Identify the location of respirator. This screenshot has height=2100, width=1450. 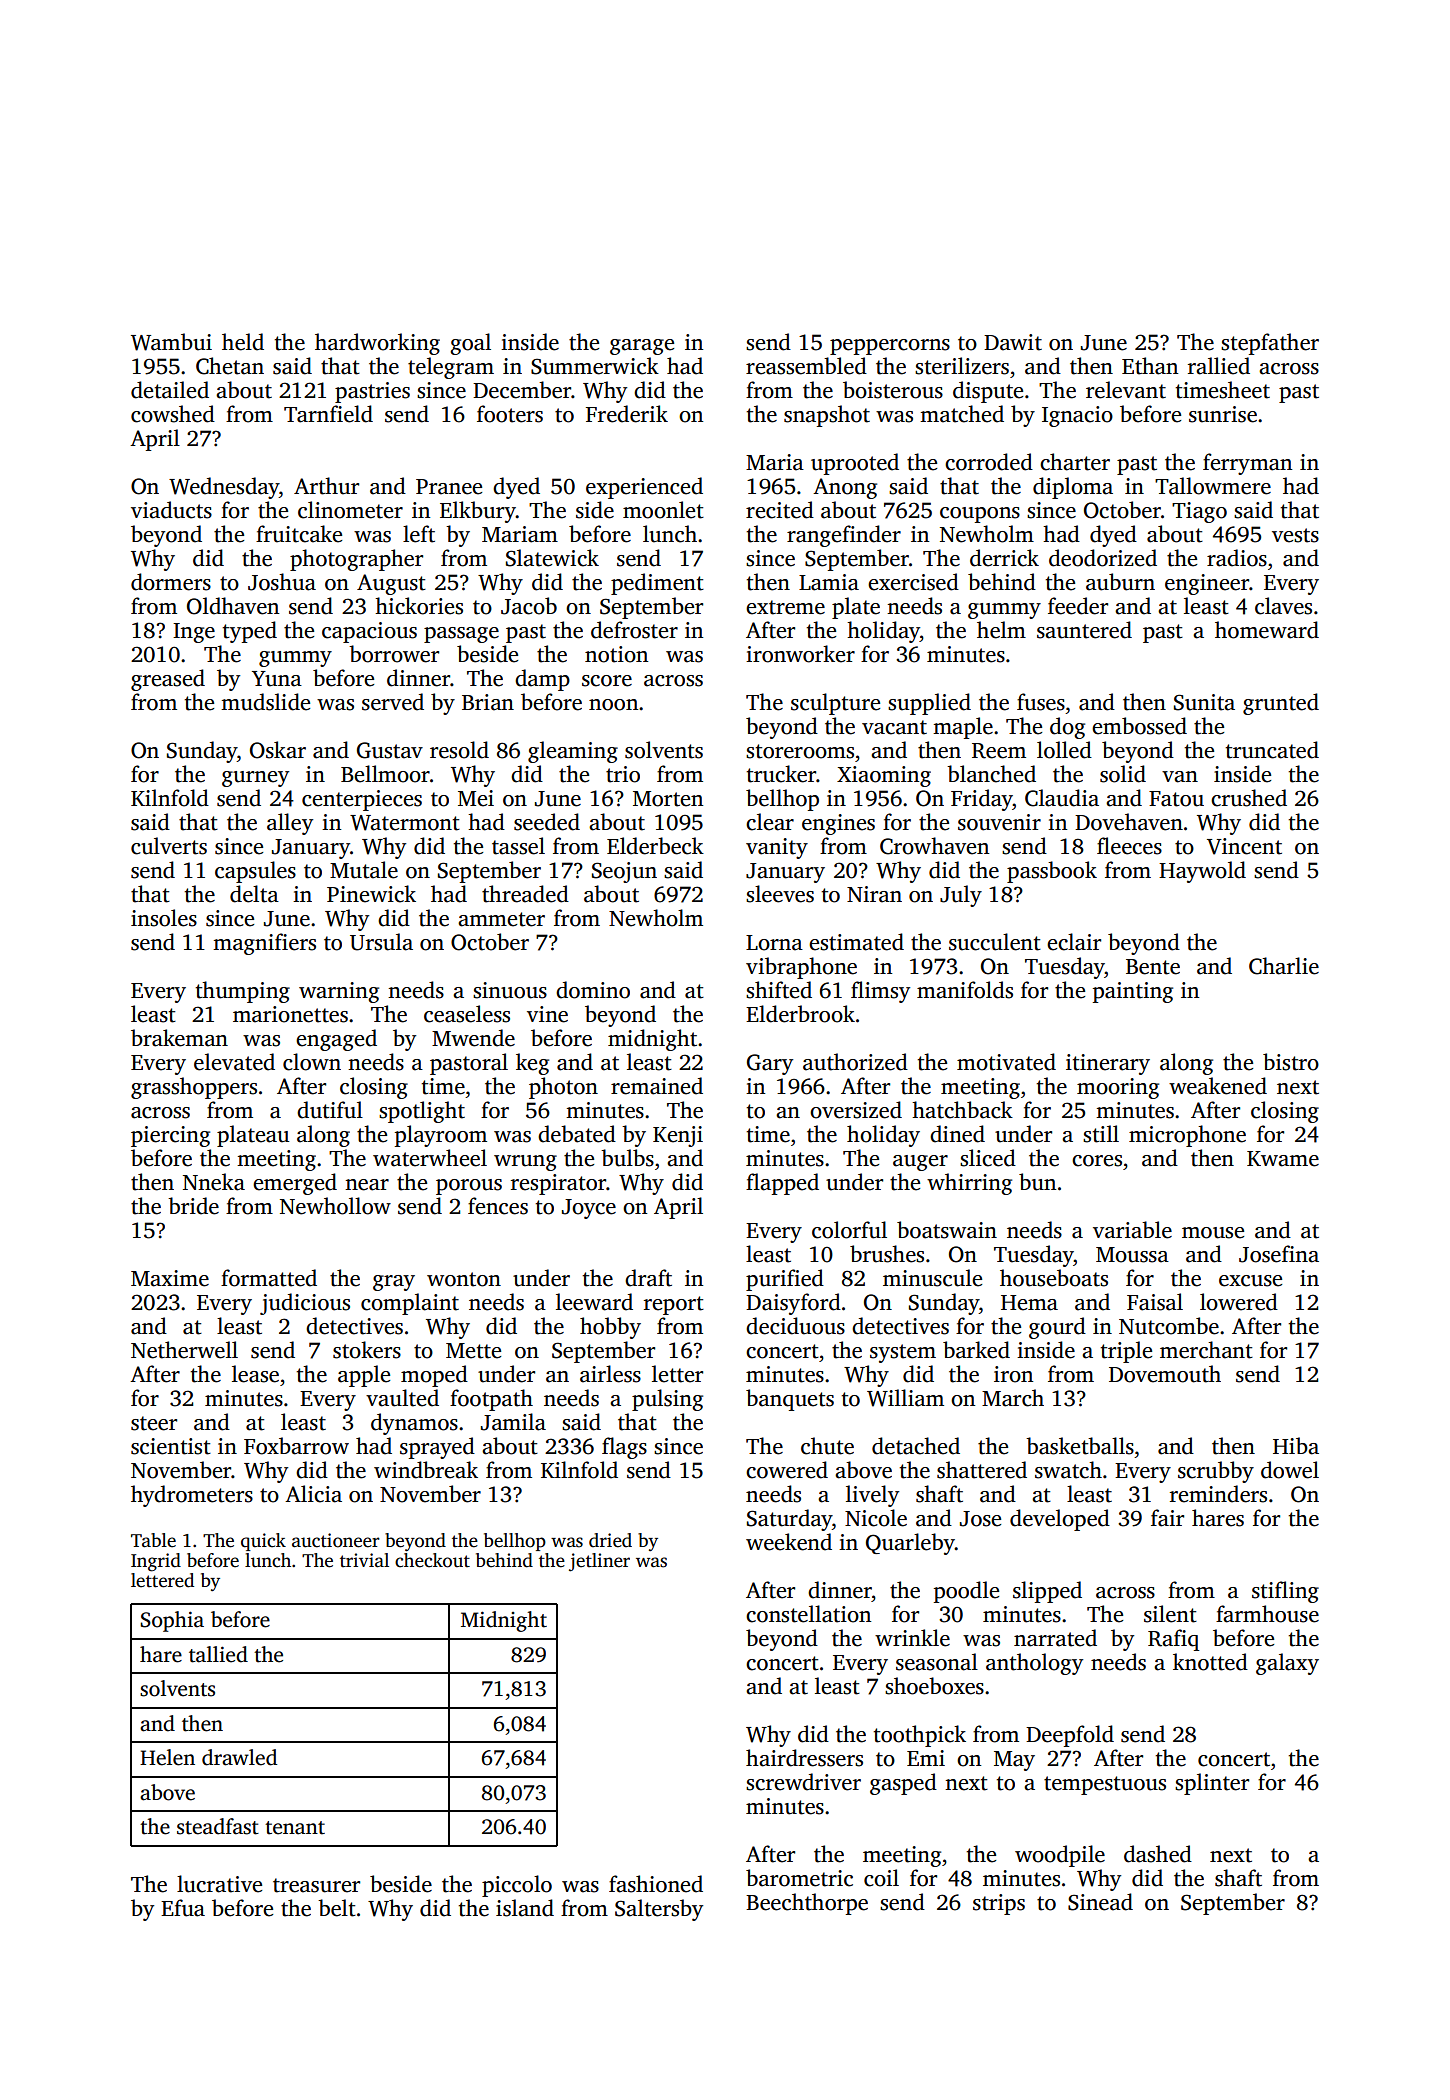
(558, 1184).
